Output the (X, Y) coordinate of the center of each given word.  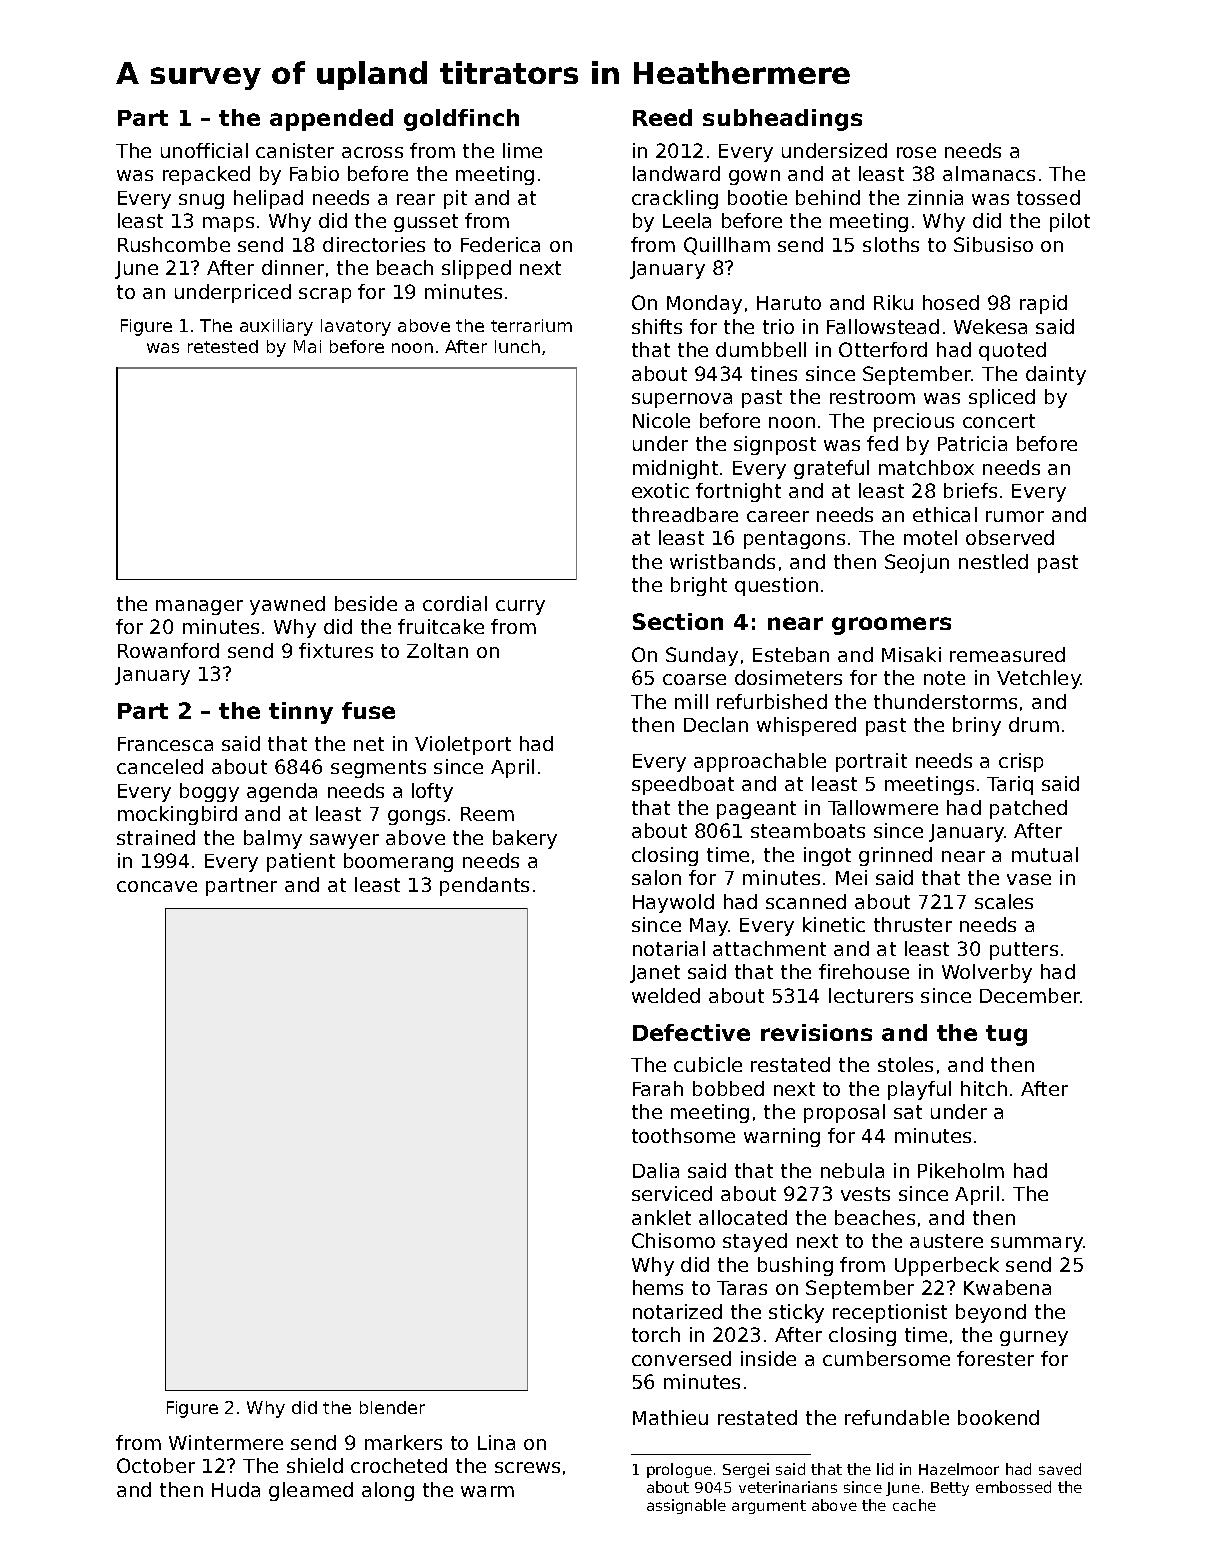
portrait (871, 762)
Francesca (165, 744)
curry (520, 607)
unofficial (204, 150)
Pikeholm (961, 1170)
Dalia (656, 1170)
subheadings (782, 120)
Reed (662, 117)
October (156, 1465)
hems (658, 1287)
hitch (984, 1088)
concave (157, 886)
